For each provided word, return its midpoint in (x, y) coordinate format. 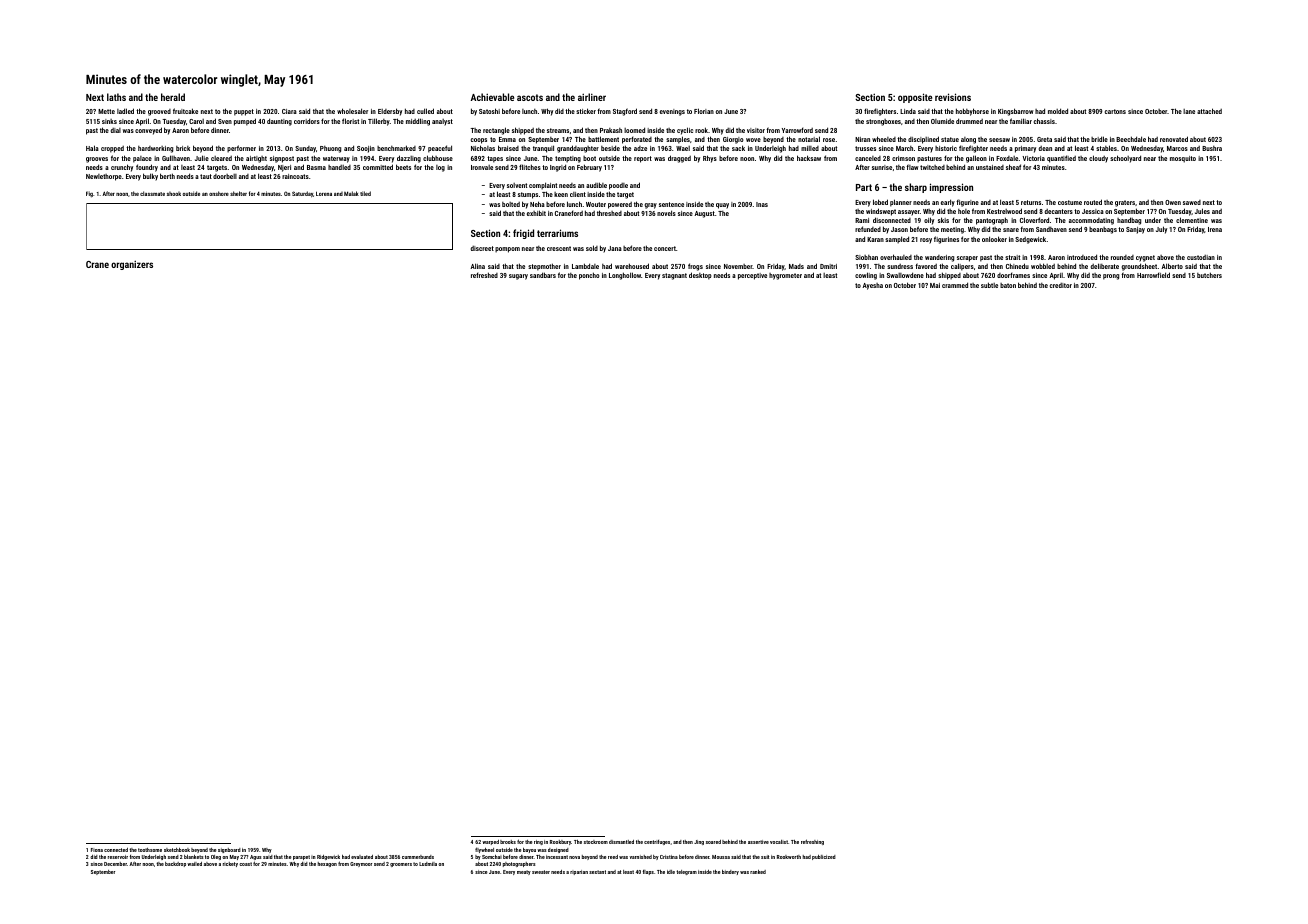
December (115, 864)
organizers (132, 265)
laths (116, 97)
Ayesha (872, 286)
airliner (592, 97)
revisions (953, 97)
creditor (1061, 285)
